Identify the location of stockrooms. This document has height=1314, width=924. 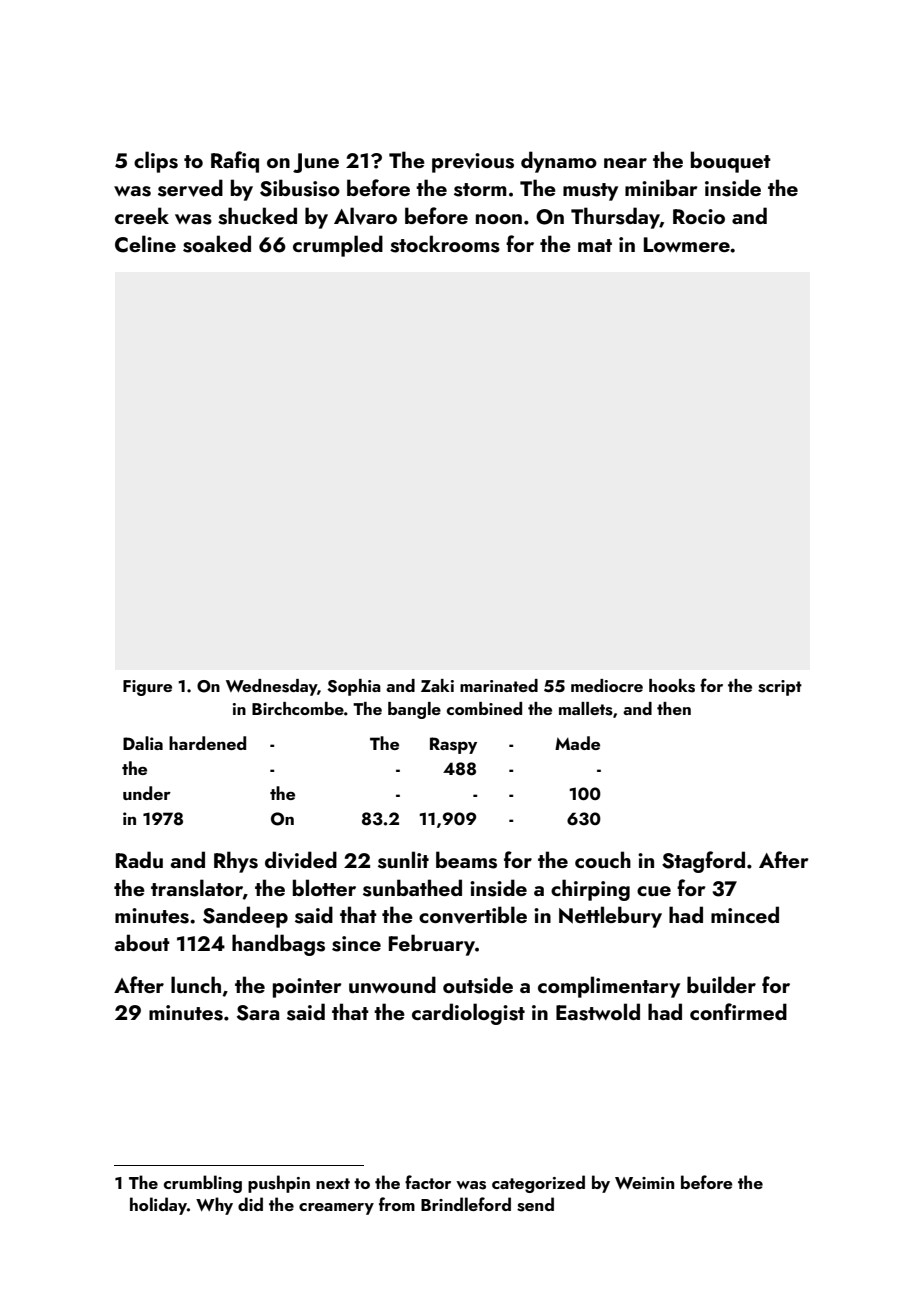
(445, 244).
